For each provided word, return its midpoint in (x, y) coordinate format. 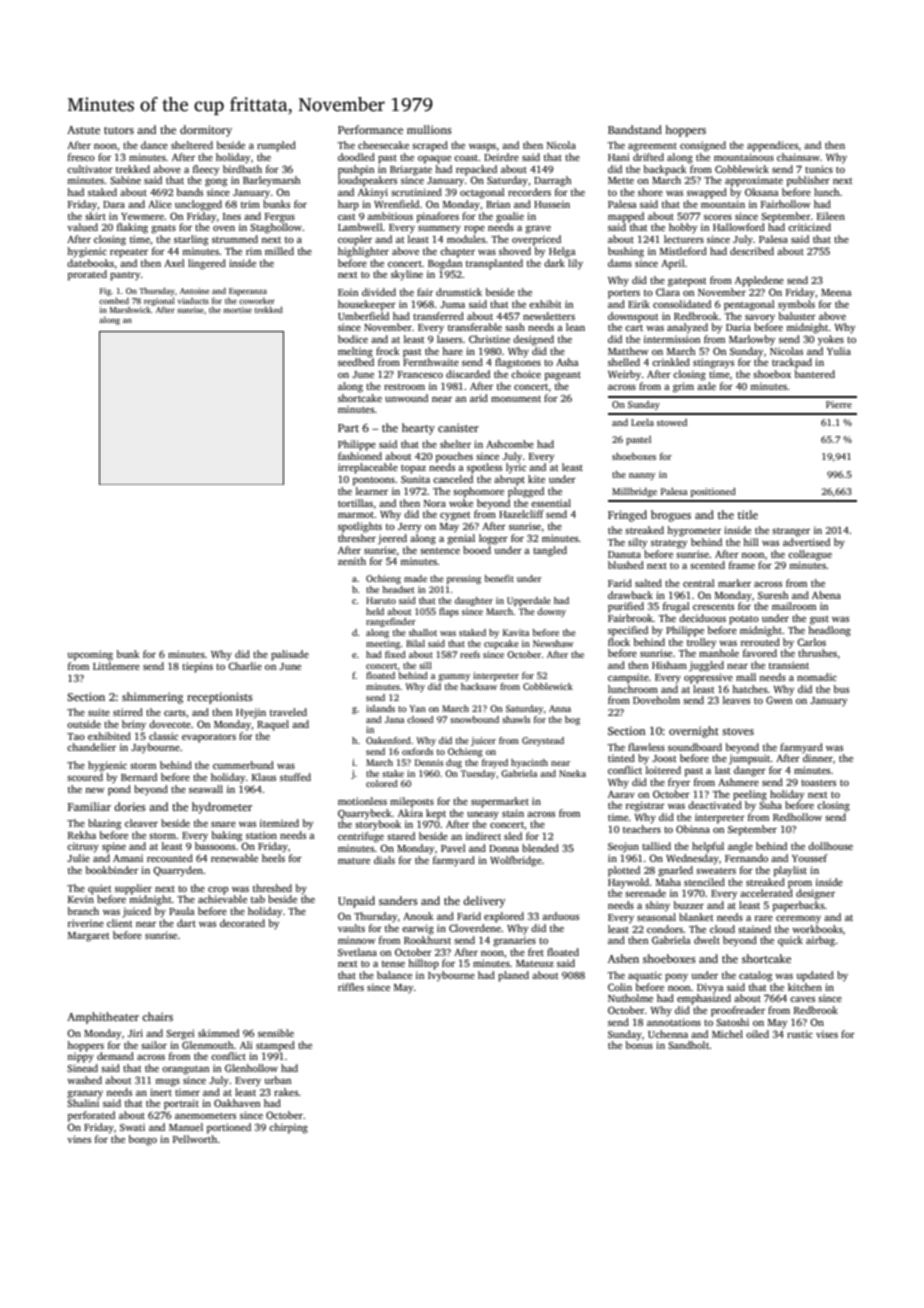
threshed (272, 888)
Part (348, 428)
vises (827, 1034)
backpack (665, 170)
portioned (229, 1128)
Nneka (572, 773)
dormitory (206, 131)
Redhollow (797, 817)
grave (538, 230)
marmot (356, 515)
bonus (639, 1045)
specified (628, 631)
